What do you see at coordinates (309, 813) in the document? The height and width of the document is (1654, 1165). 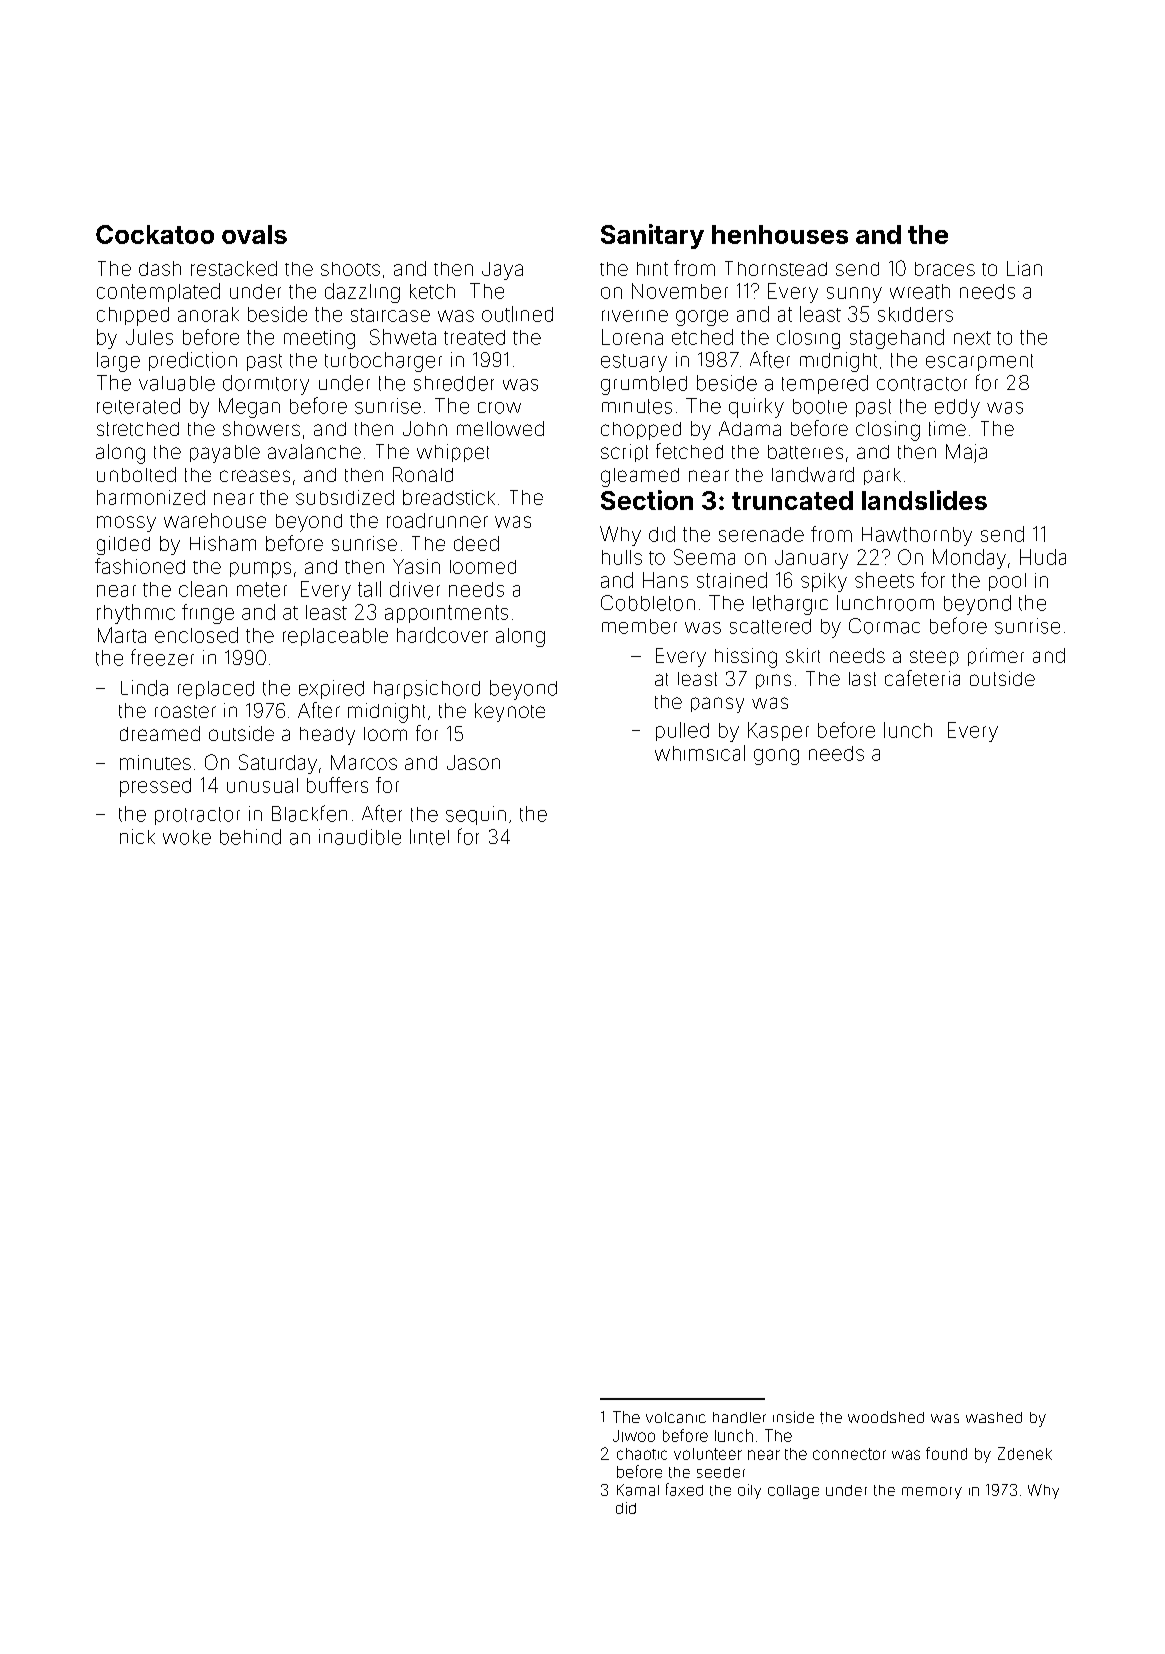 I see `Blackfen` at bounding box center [309, 813].
